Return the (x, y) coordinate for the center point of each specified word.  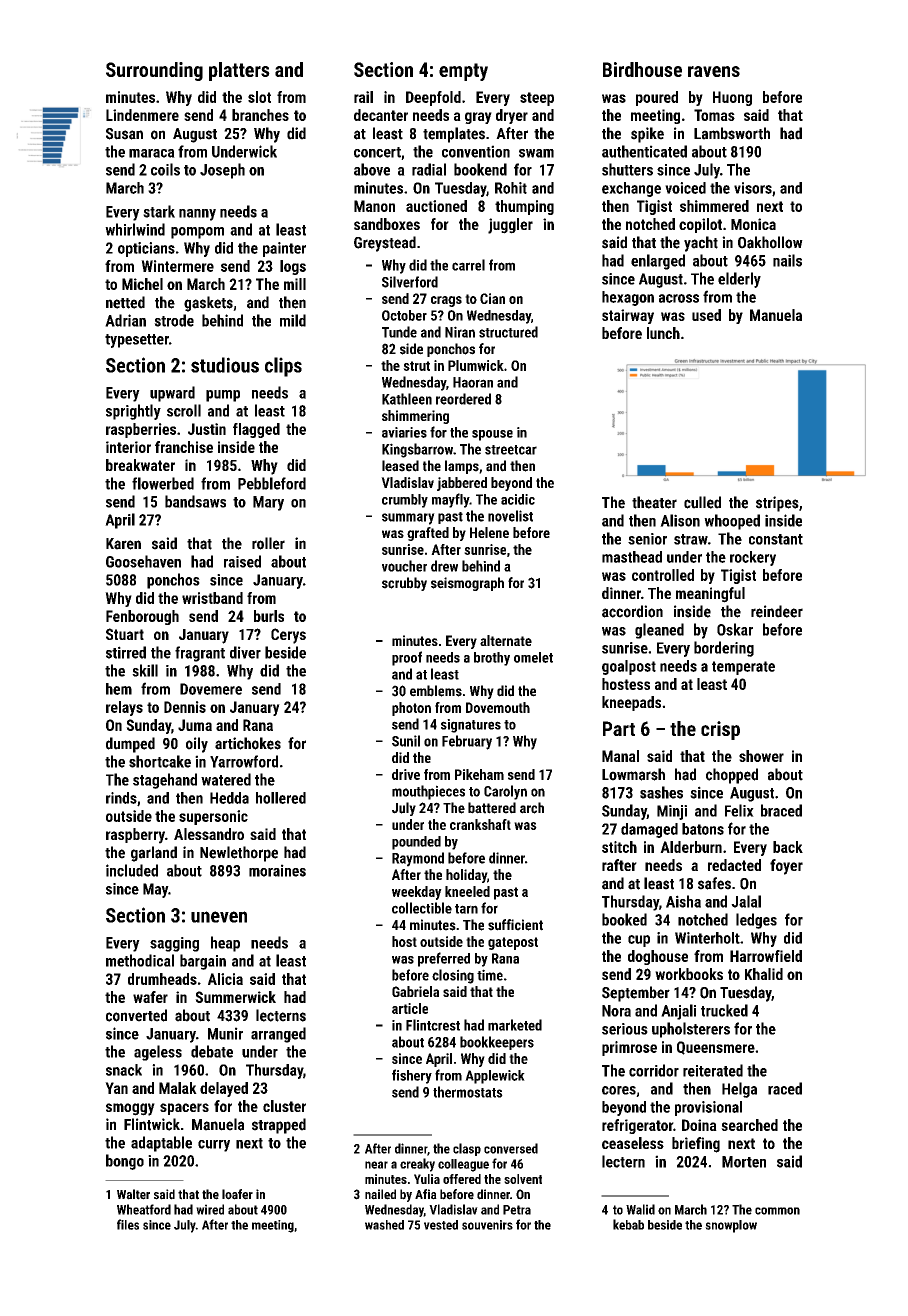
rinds (121, 798)
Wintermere (177, 266)
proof (407, 658)
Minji (672, 812)
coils (165, 169)
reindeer (777, 611)
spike (647, 135)
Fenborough (142, 617)
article (410, 1008)
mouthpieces (428, 792)
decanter (381, 115)
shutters (627, 169)
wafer (150, 997)
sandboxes (387, 224)
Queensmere (716, 1048)
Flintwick (152, 1124)
